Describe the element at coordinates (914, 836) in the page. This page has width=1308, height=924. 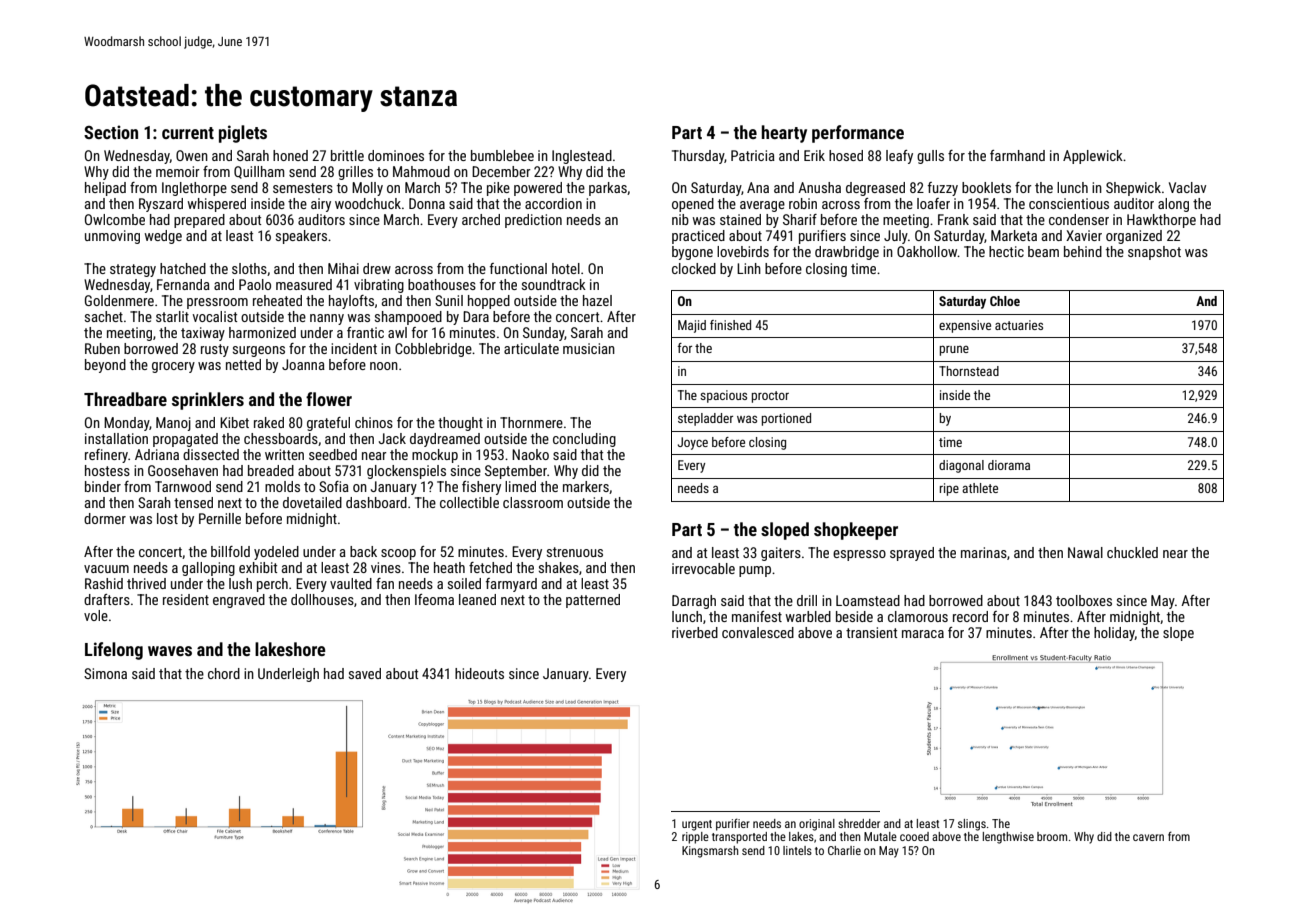
I see `cooed` at that location.
